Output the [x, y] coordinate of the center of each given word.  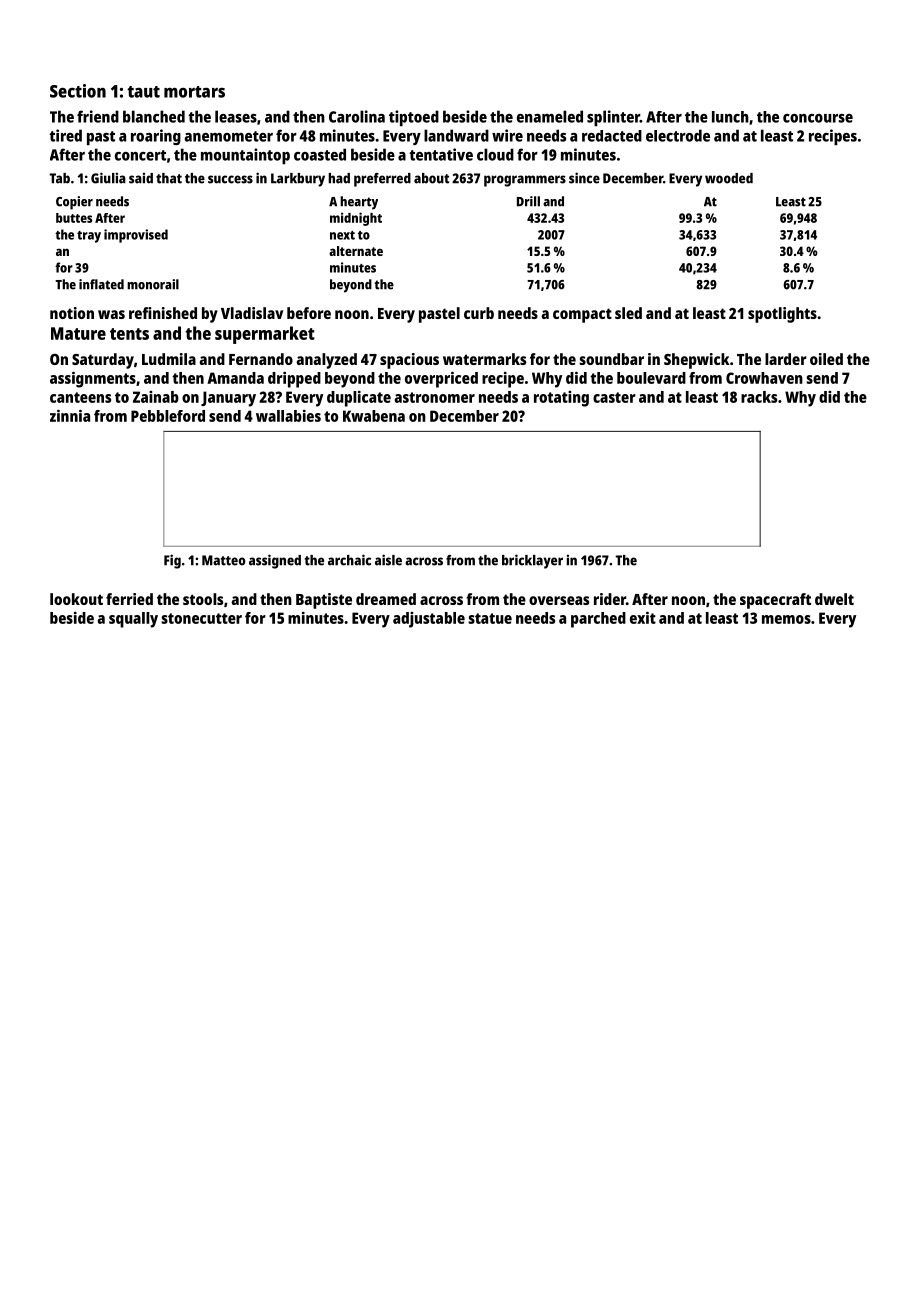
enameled [550, 116]
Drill [528, 201]
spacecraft [775, 601]
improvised [136, 236]
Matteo [224, 560]
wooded [729, 178]
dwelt [834, 599]
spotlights [782, 315]
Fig [172, 561]
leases [236, 116]
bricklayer [532, 561]
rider [610, 599]
